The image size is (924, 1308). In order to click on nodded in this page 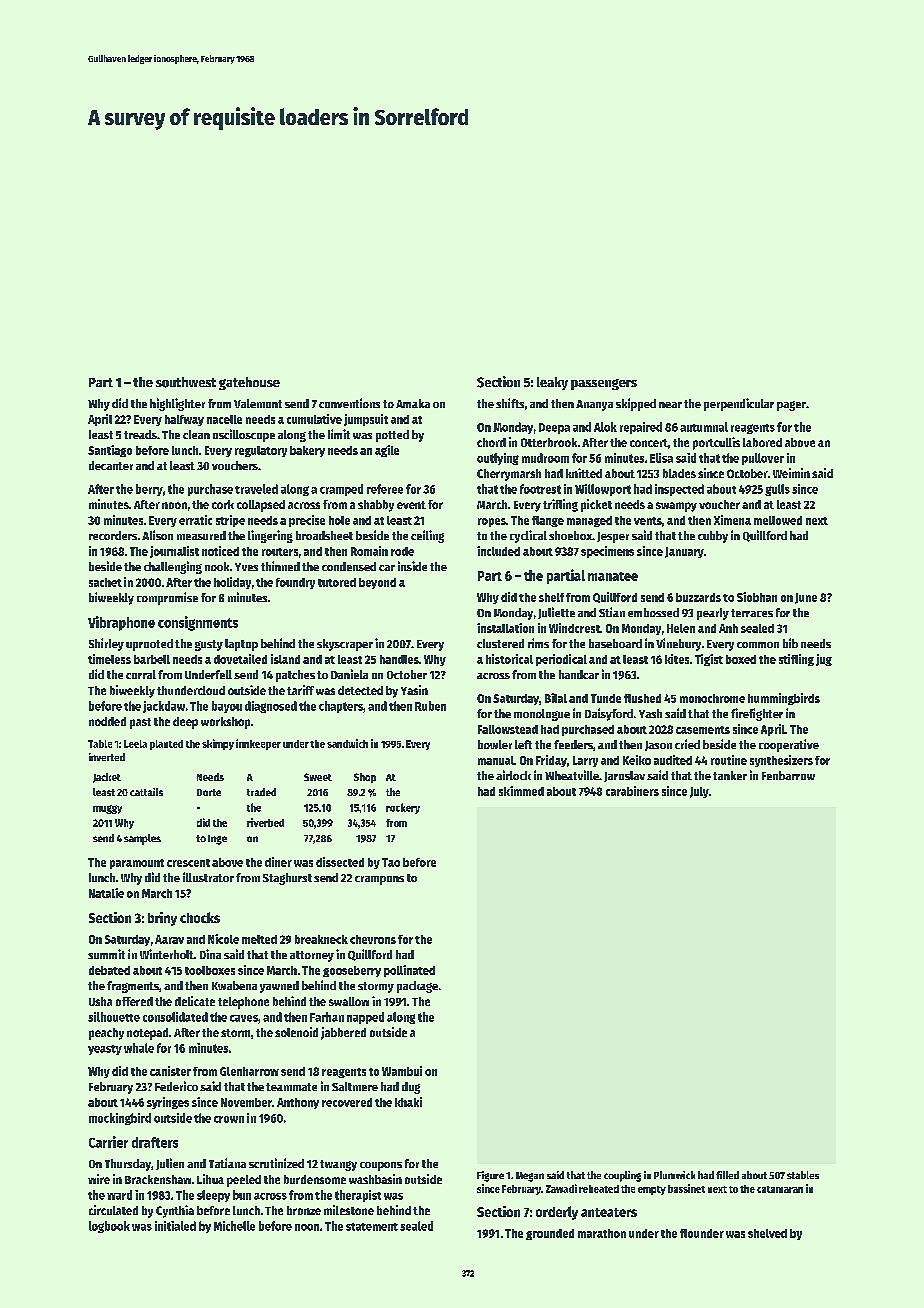, I will do `click(107, 721)`.
